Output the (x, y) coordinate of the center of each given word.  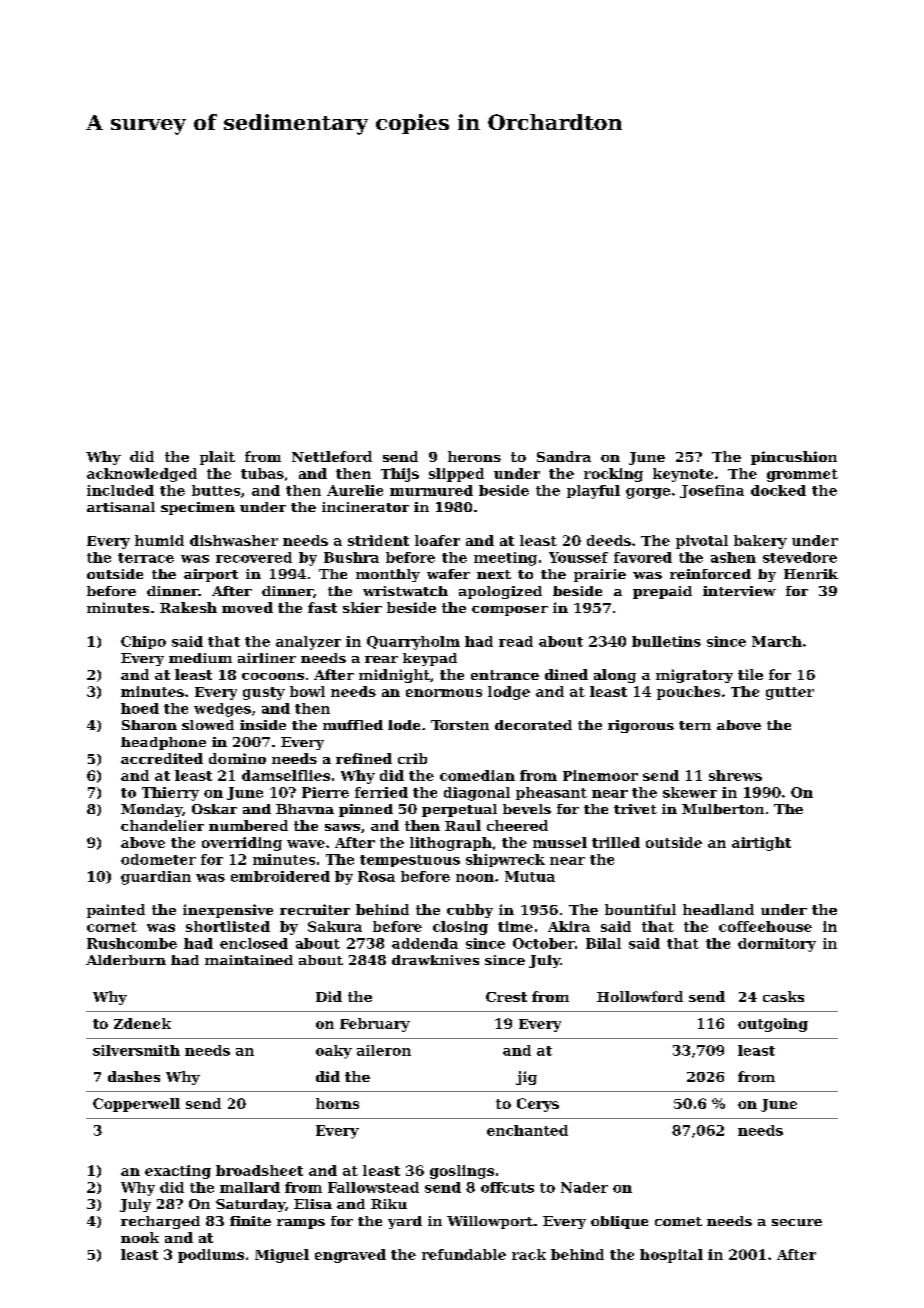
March (777, 641)
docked (778, 490)
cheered (517, 825)
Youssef (578, 557)
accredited (162, 758)
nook (140, 1237)
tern (695, 725)
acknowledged (142, 475)
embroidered (280, 876)
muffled (353, 725)
